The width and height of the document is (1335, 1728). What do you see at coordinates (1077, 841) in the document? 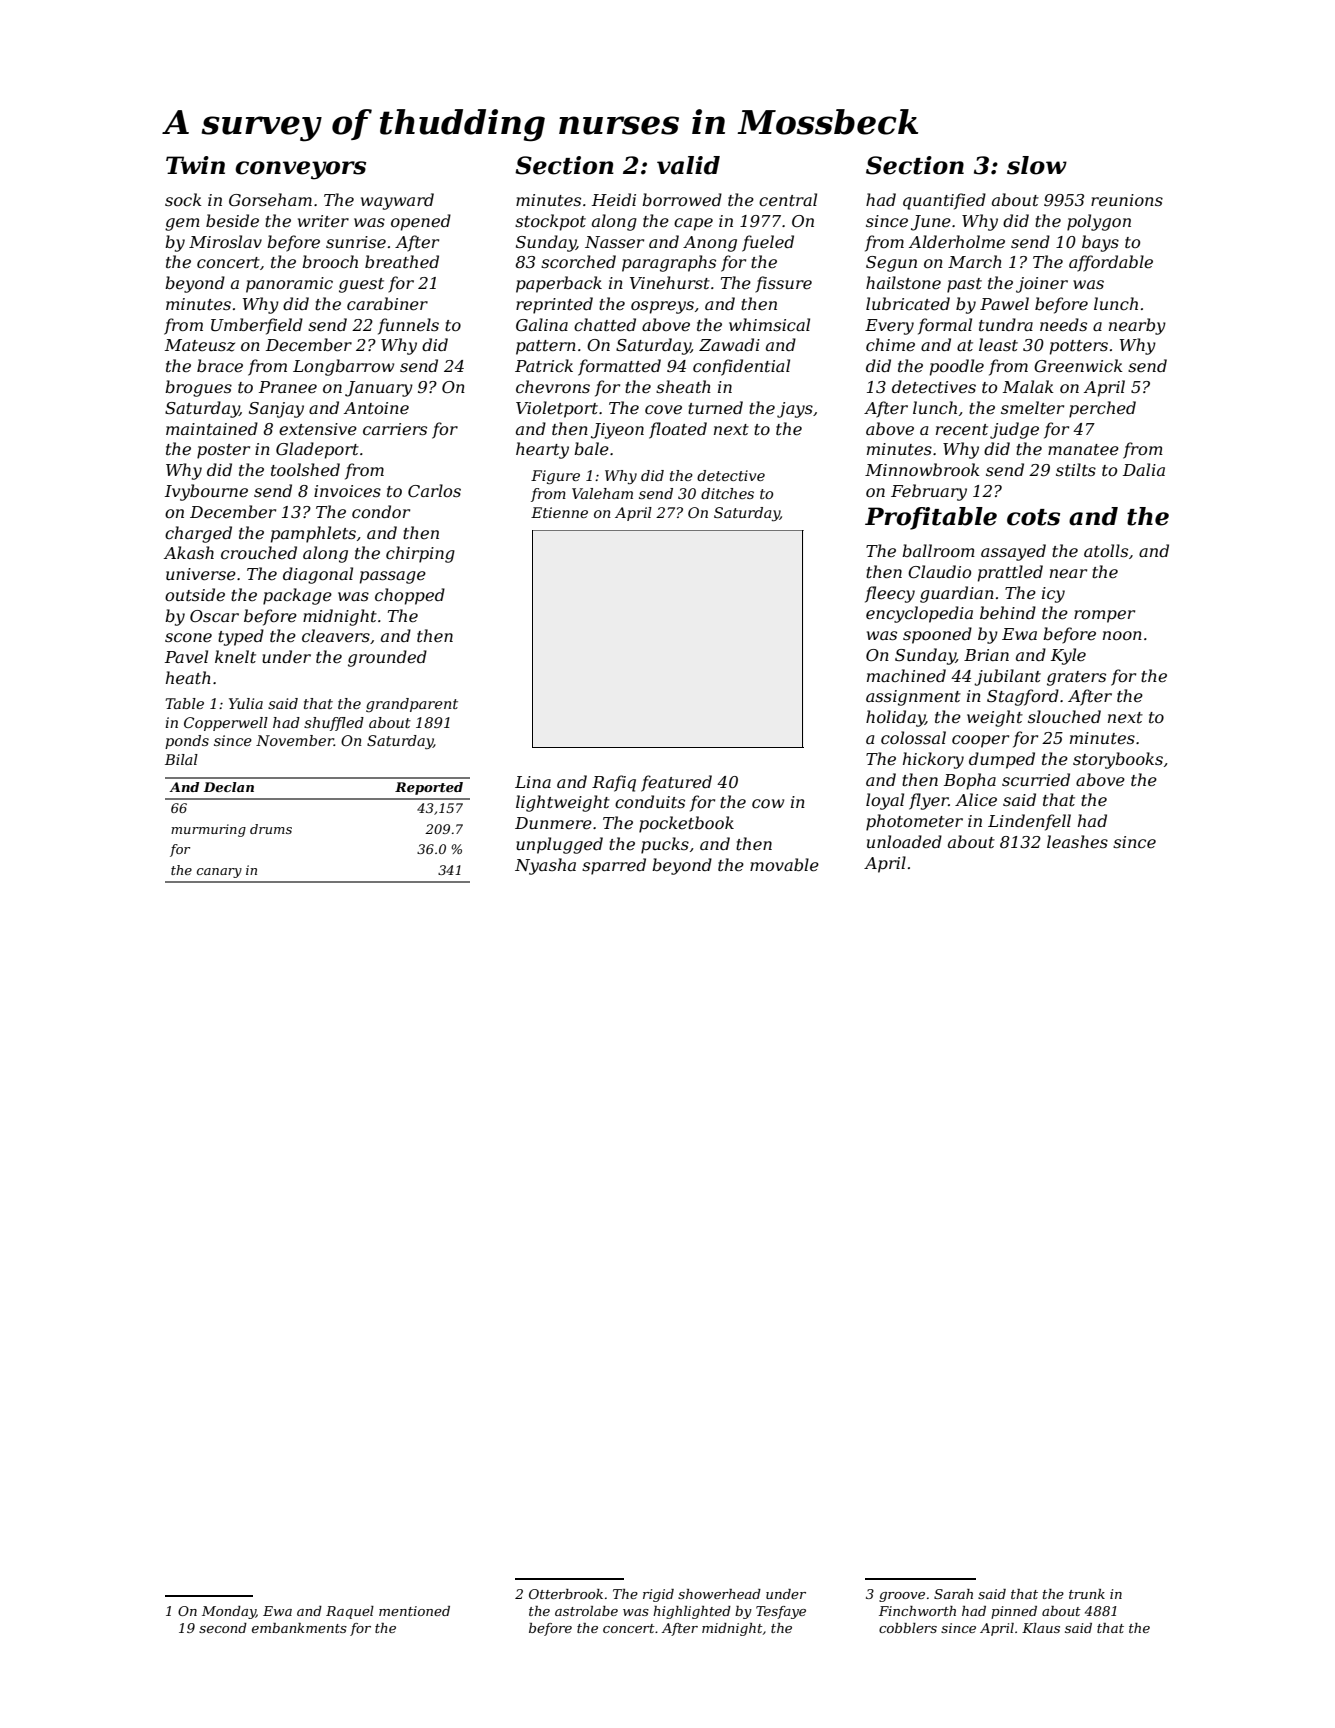
I see `leashes` at bounding box center [1077, 841].
